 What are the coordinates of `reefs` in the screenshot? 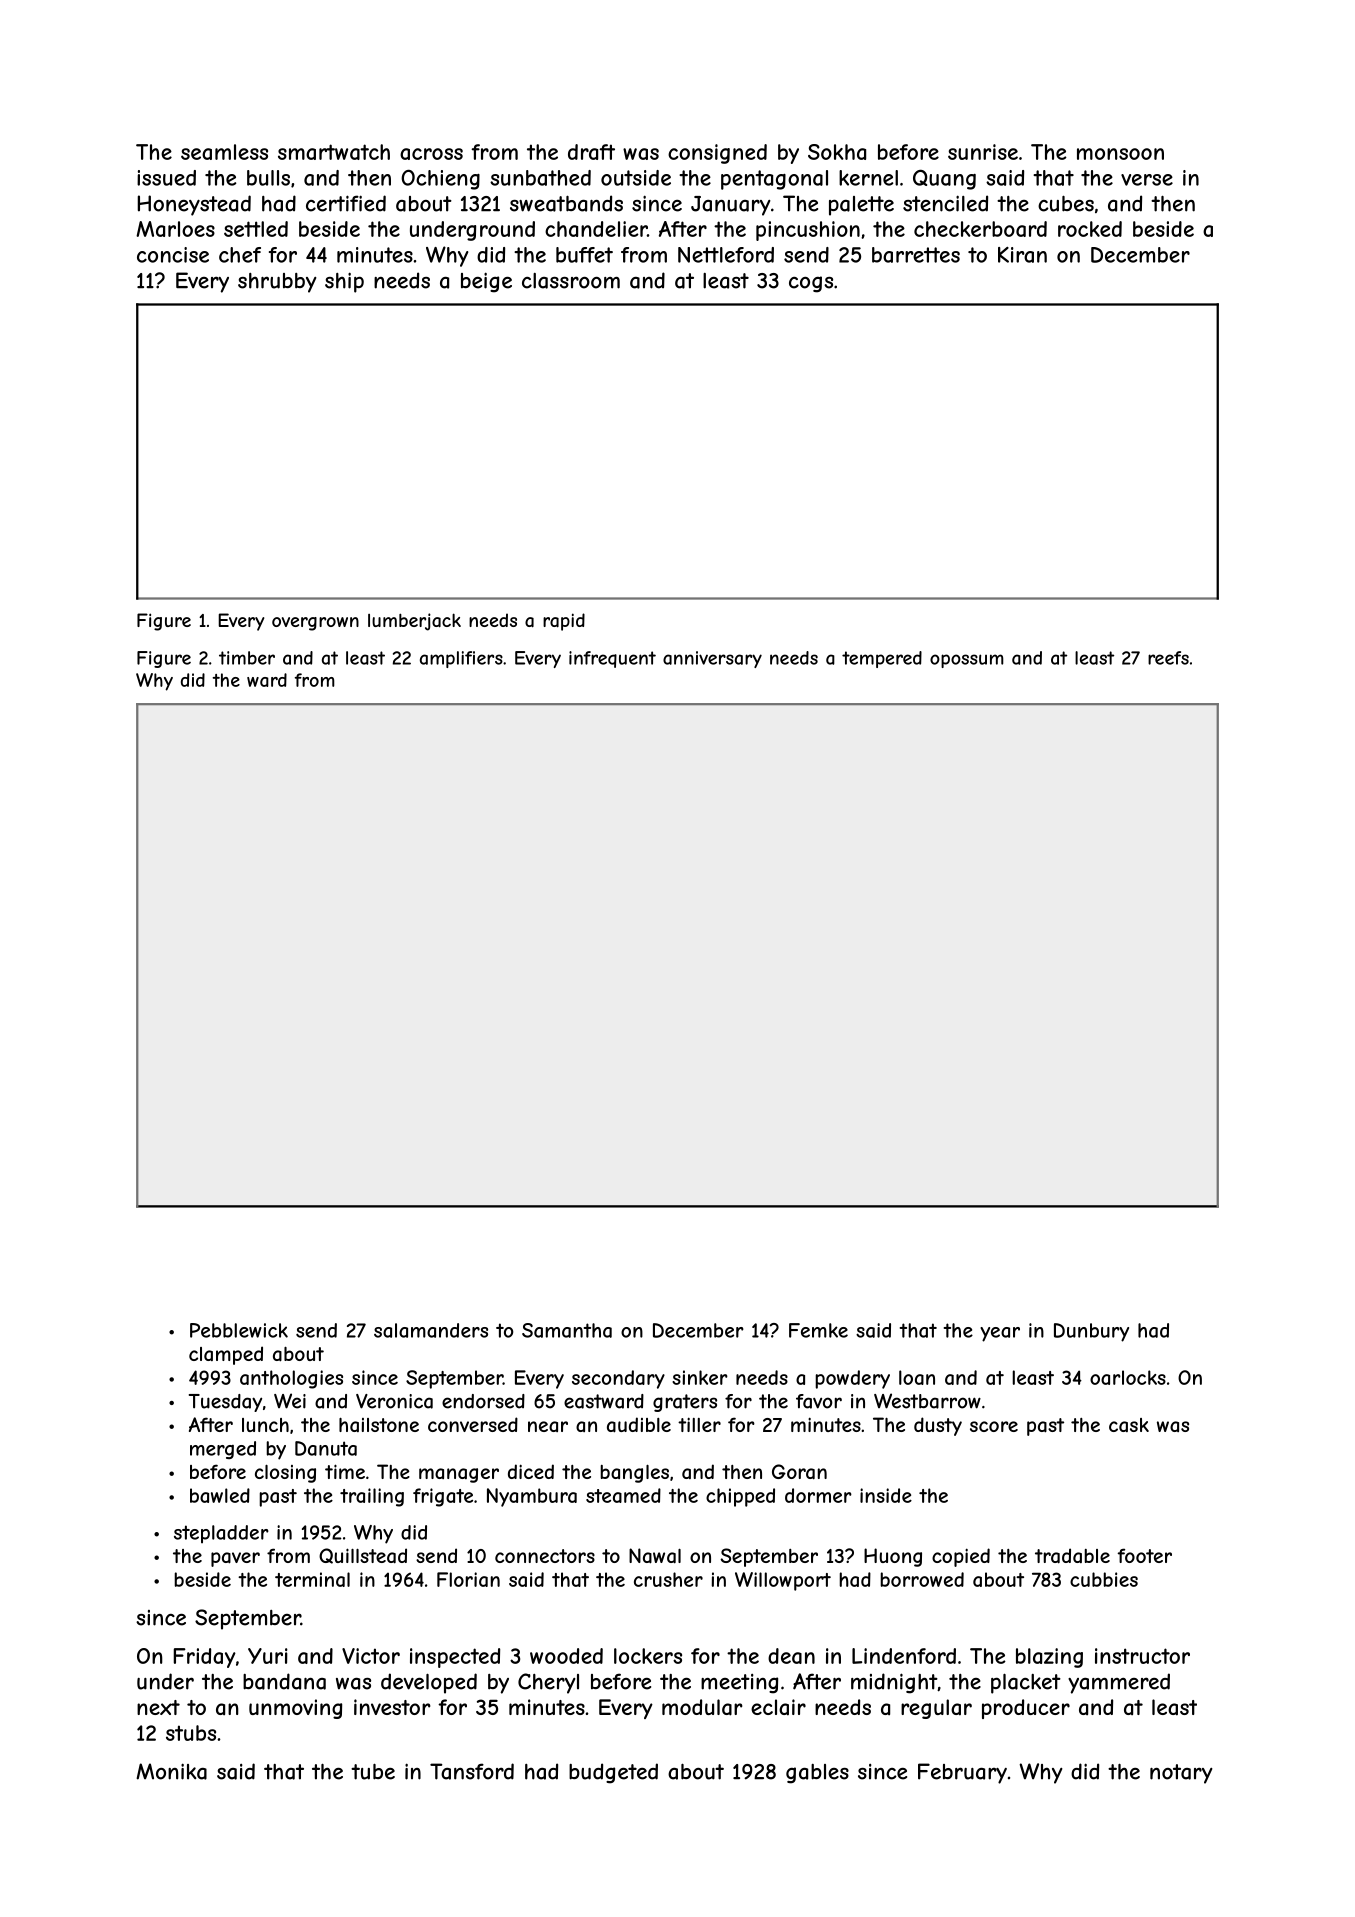 It's located at (1168, 658).
